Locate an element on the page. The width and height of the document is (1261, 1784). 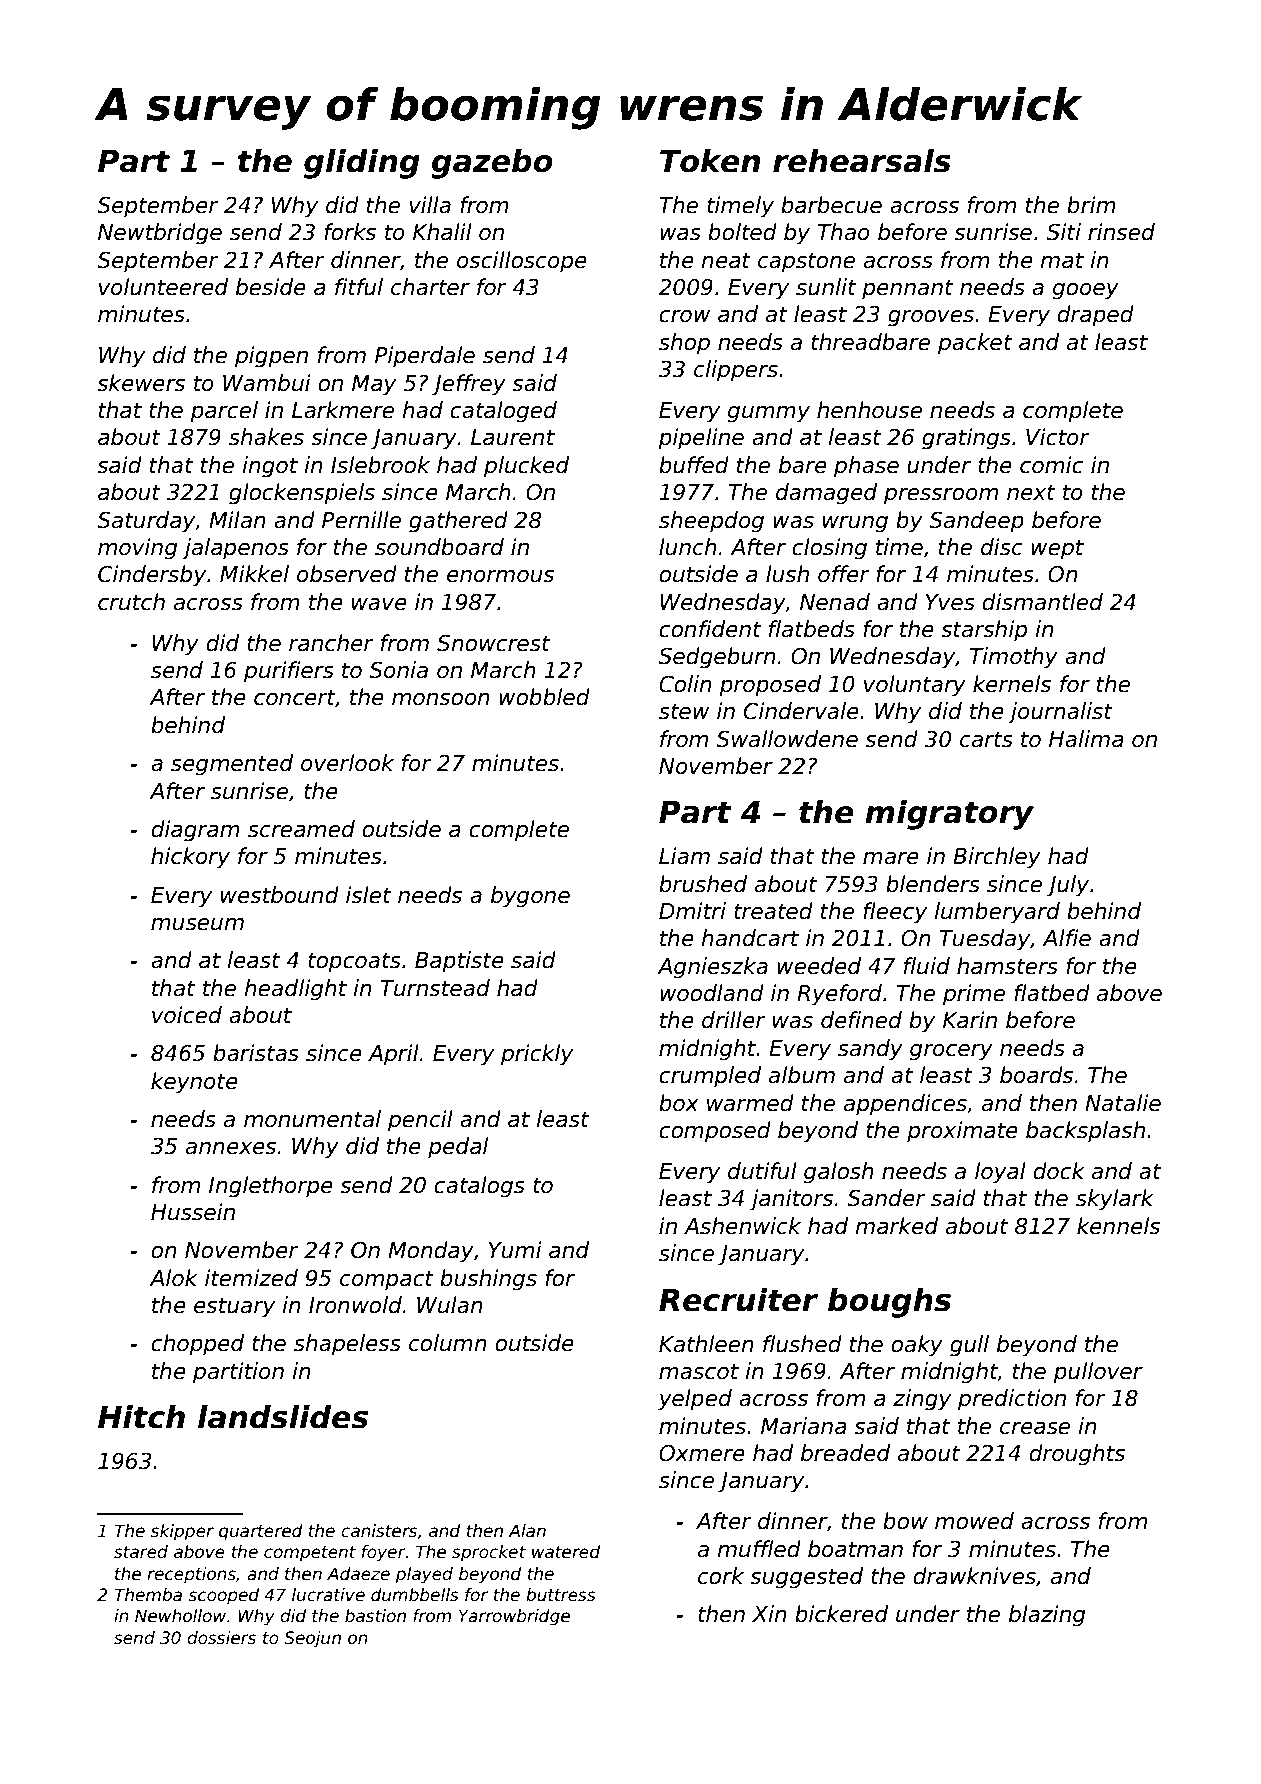
rehearsals is located at coordinates (862, 161).
